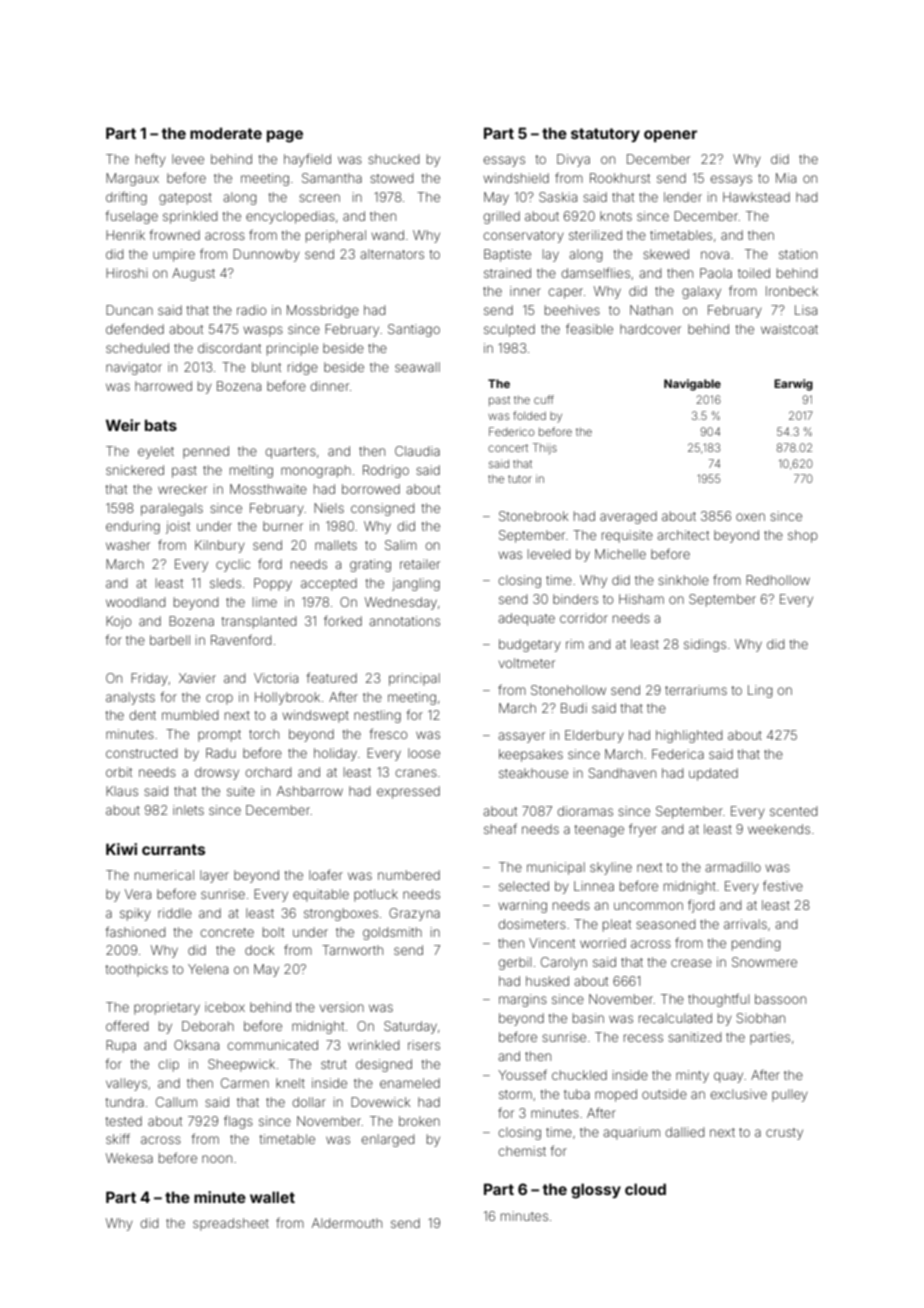  Describe the element at coordinates (666, 254) in the image. I see `skewed` at that location.
